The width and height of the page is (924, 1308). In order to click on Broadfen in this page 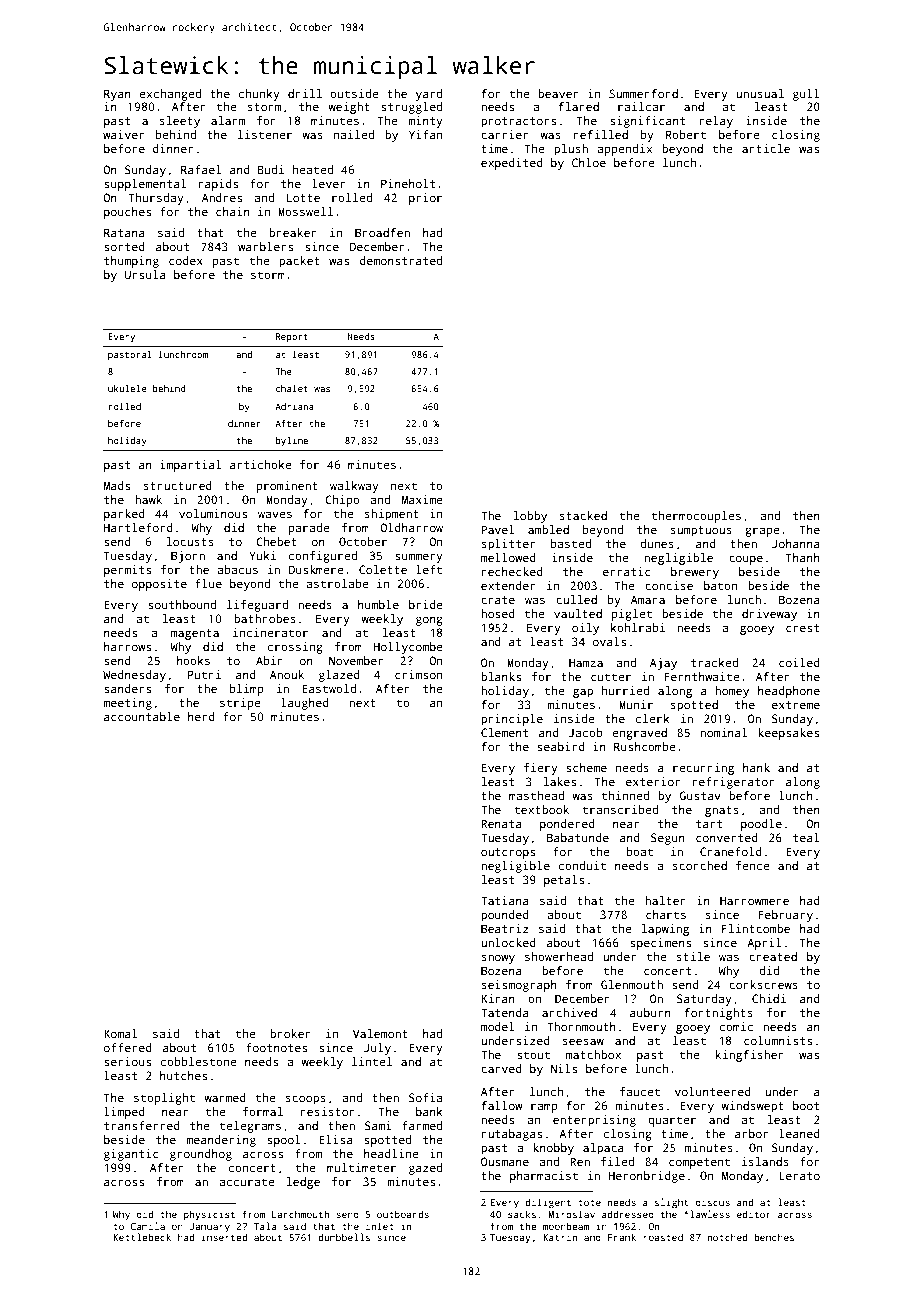, I will do `click(382, 232)`.
